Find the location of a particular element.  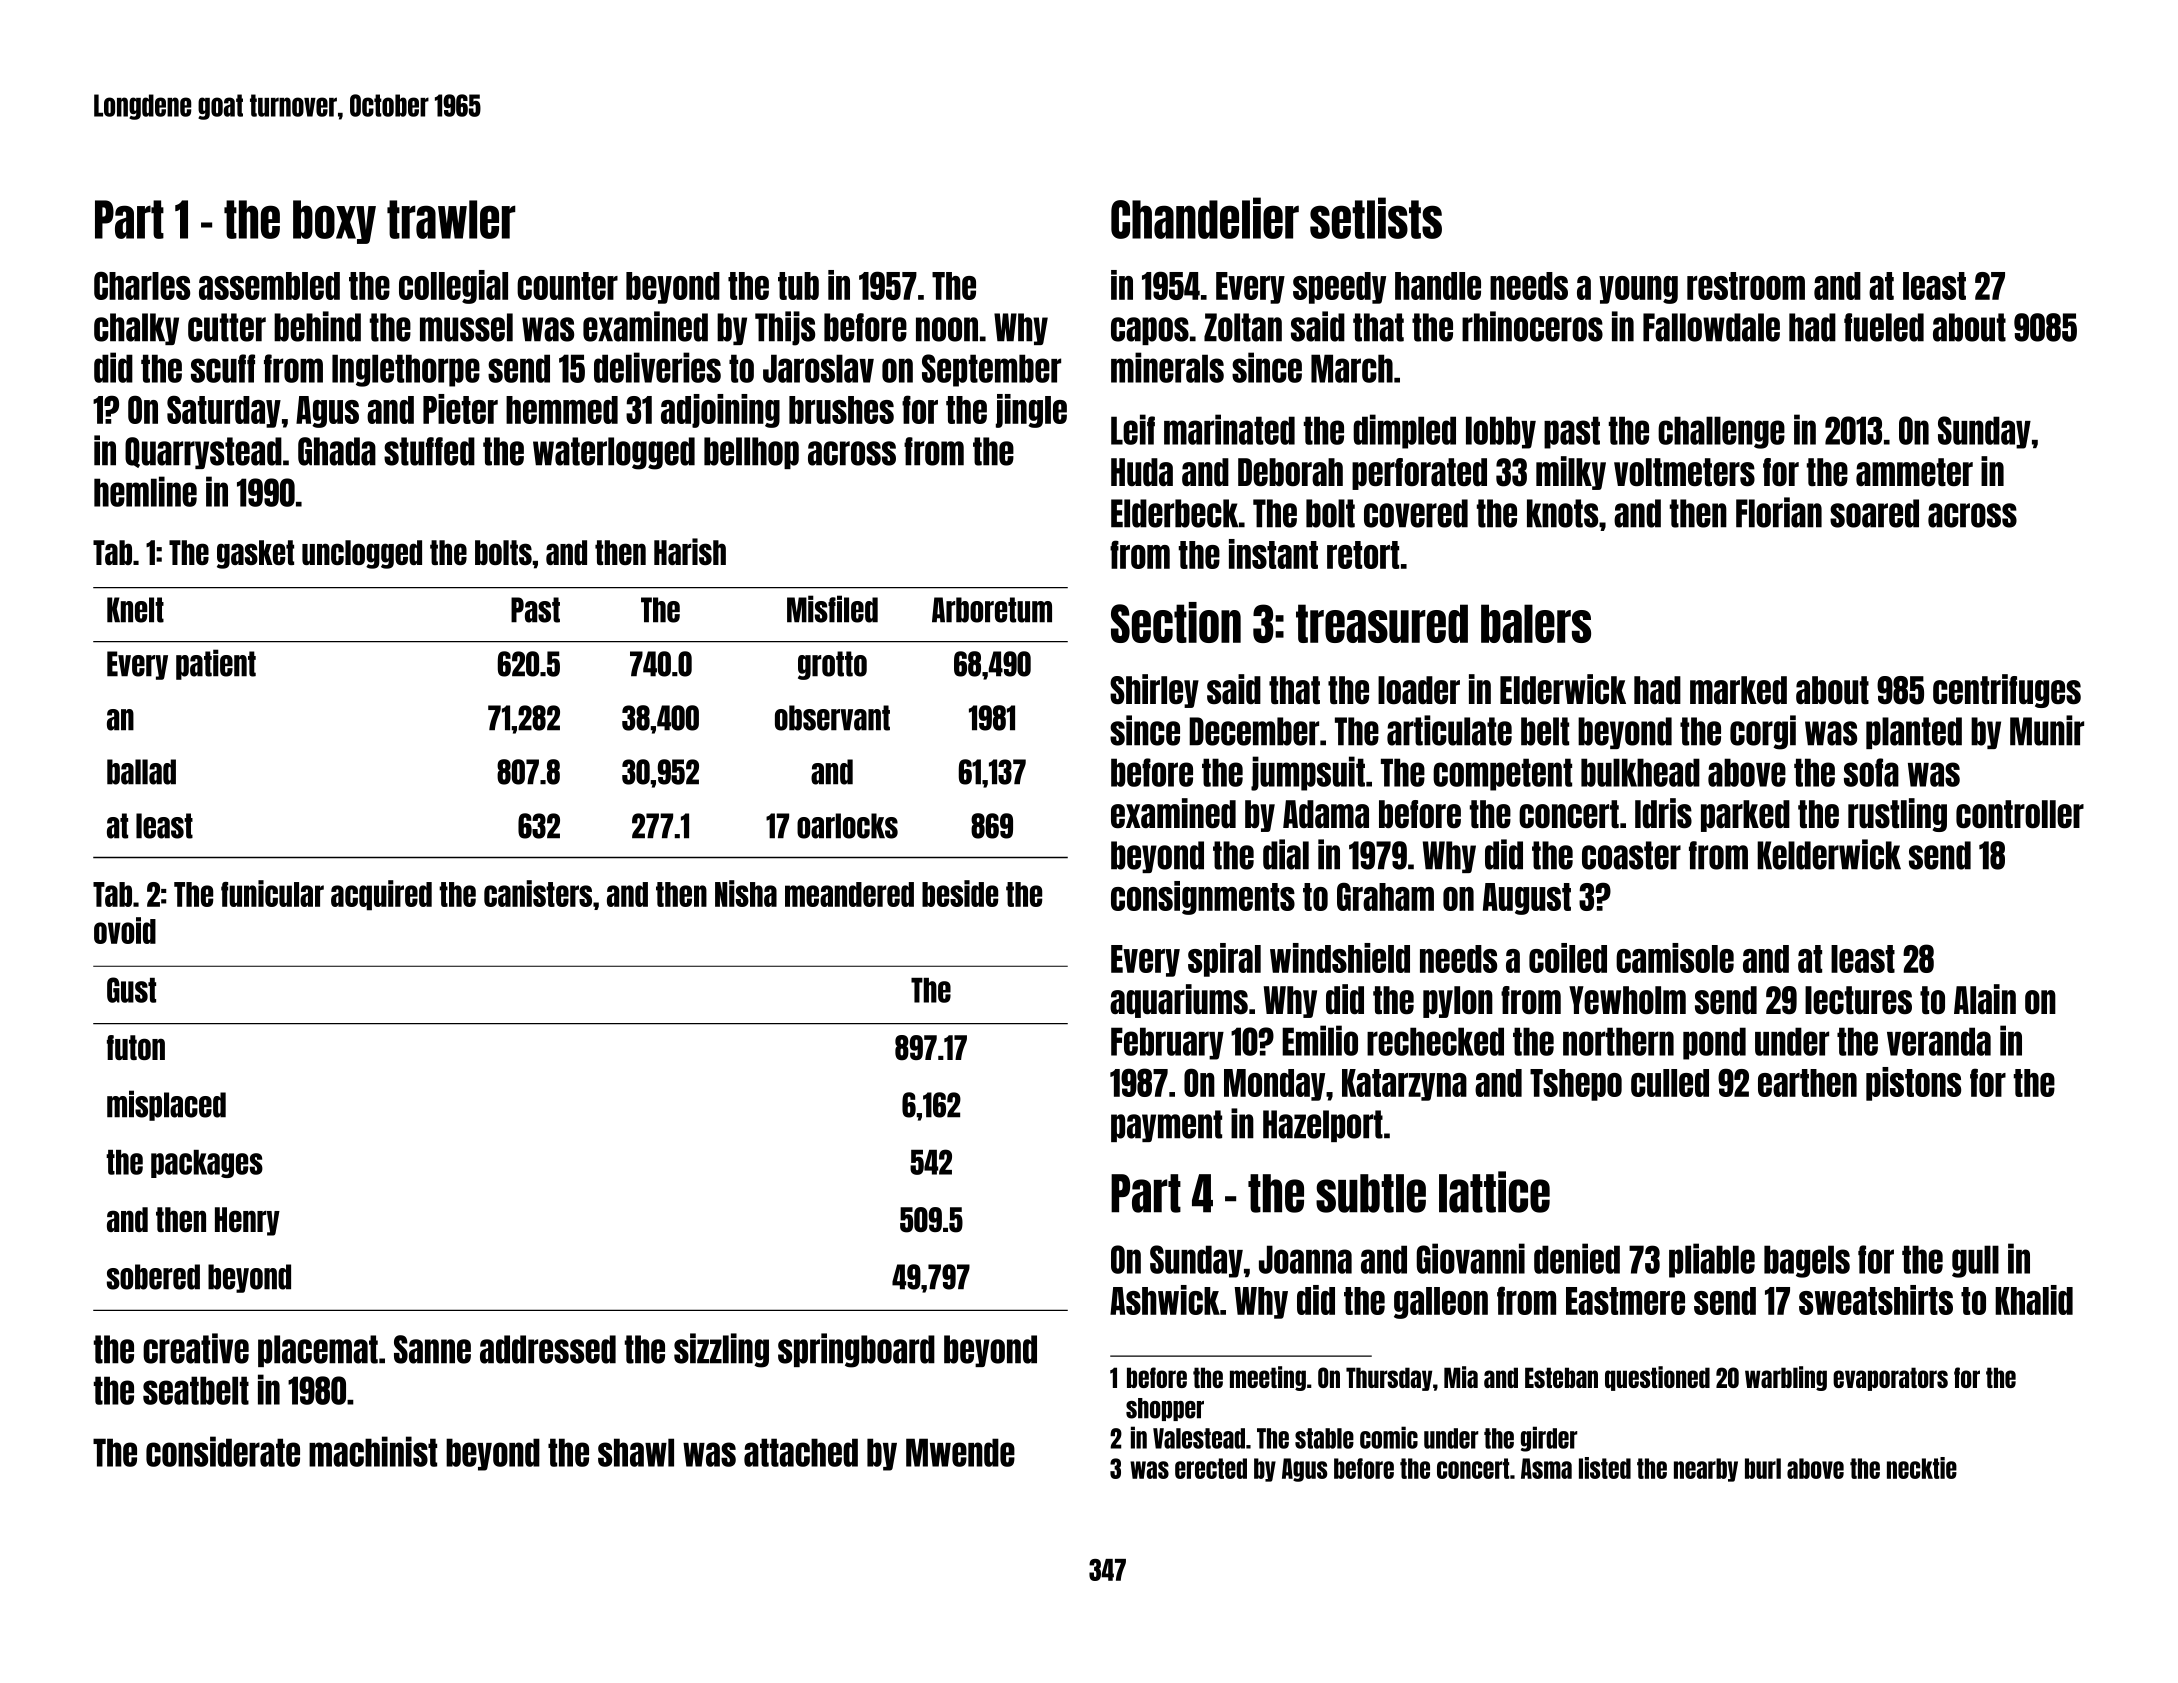

handle is located at coordinates (1438, 286).
